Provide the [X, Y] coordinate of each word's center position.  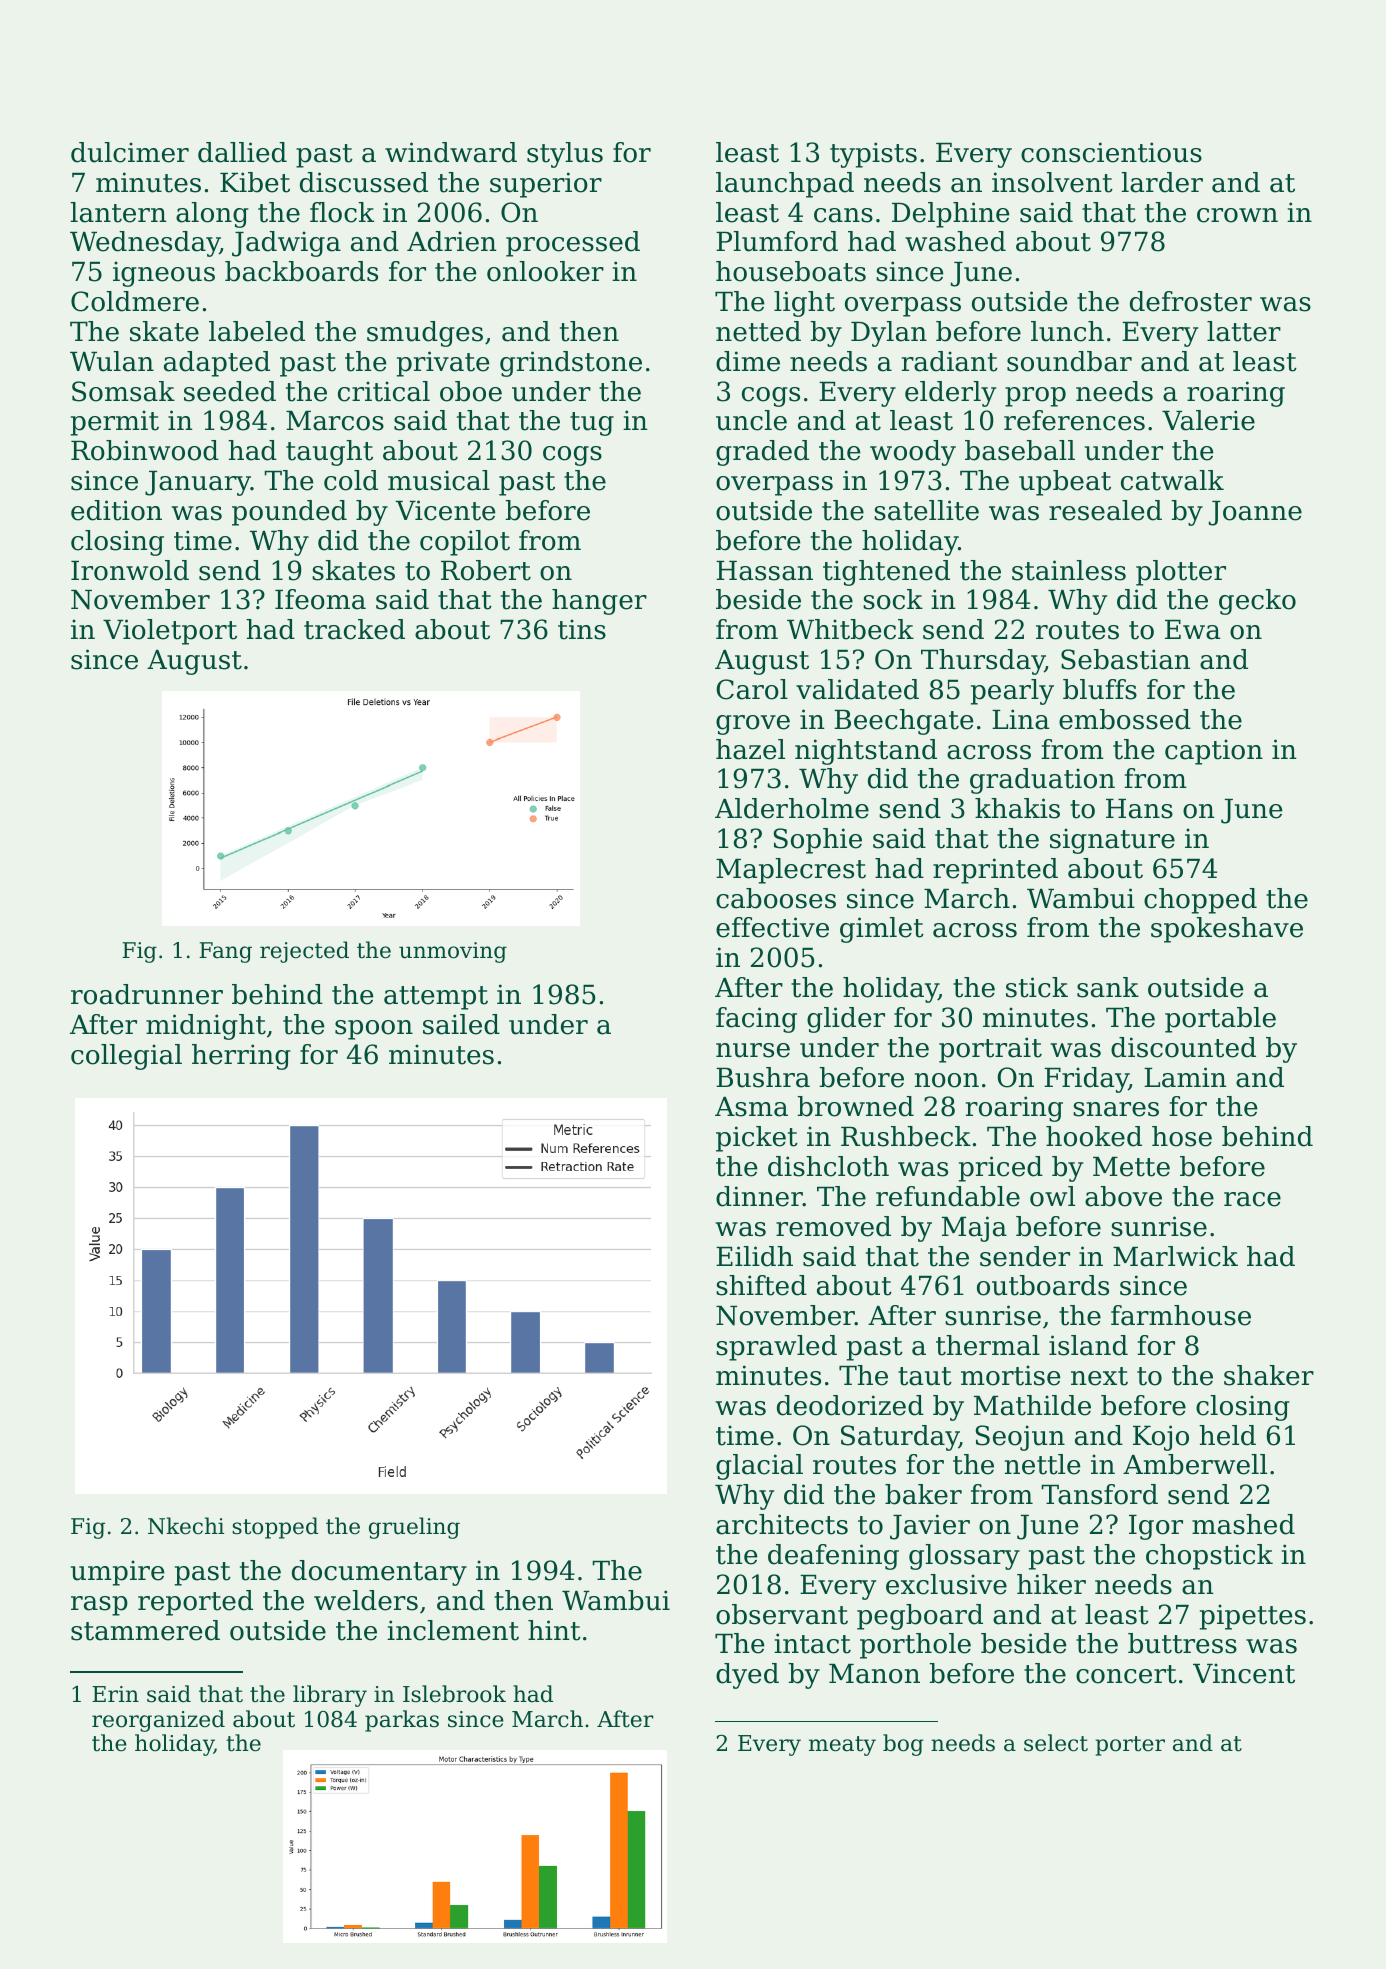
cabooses [776, 898]
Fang [225, 952]
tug [592, 424]
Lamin [1185, 1077]
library [330, 1696]
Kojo [1161, 1438]
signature [1112, 841]
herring [241, 1057]
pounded [289, 513]
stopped [275, 1528]
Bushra [763, 1077]
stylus [565, 155]
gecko [1257, 602]
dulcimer [130, 152]
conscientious [1111, 152]
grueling [414, 1528]
